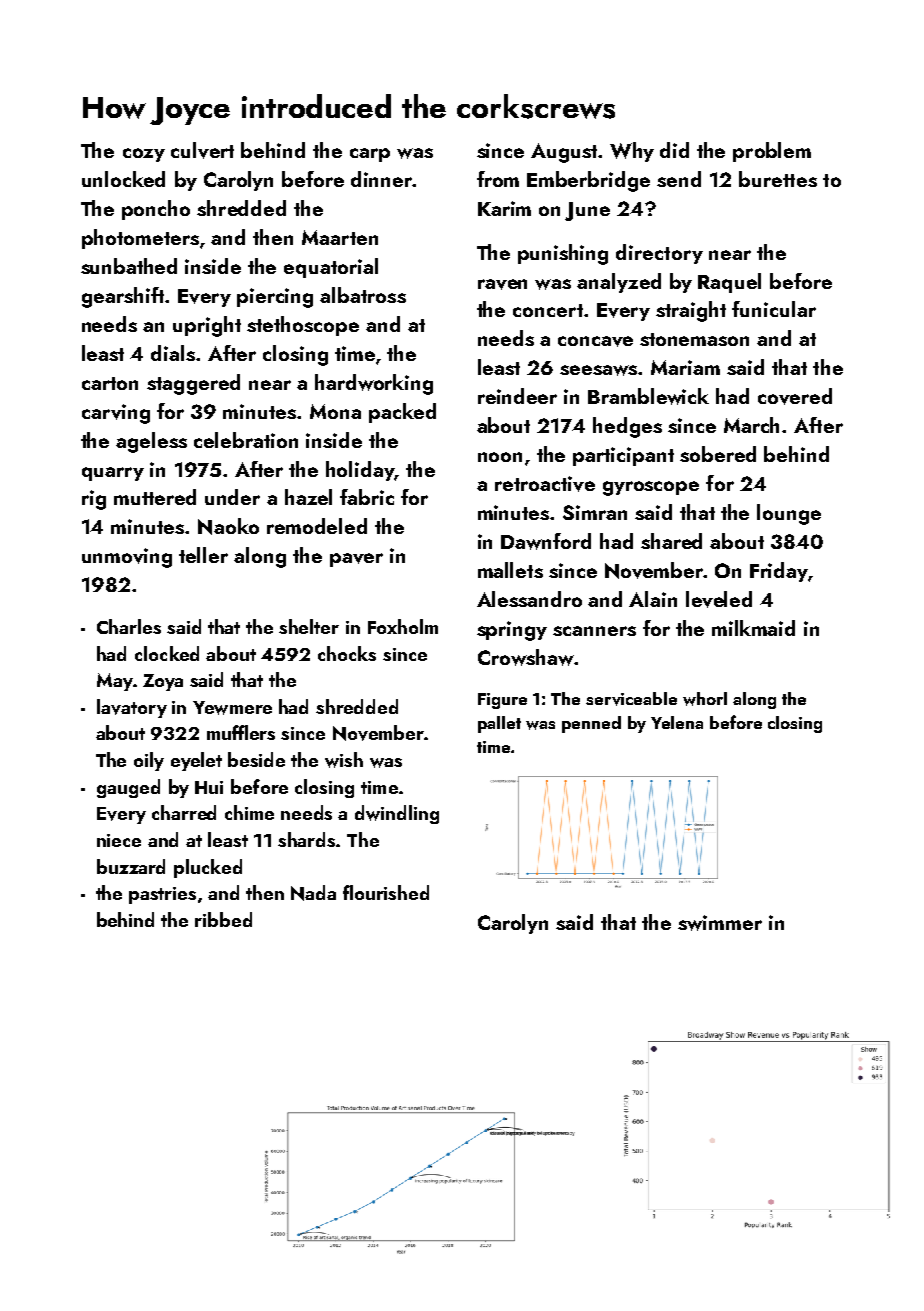 This document has width=924, height=1311. What do you see at coordinates (671, 541) in the document?
I see `shared` at bounding box center [671, 541].
